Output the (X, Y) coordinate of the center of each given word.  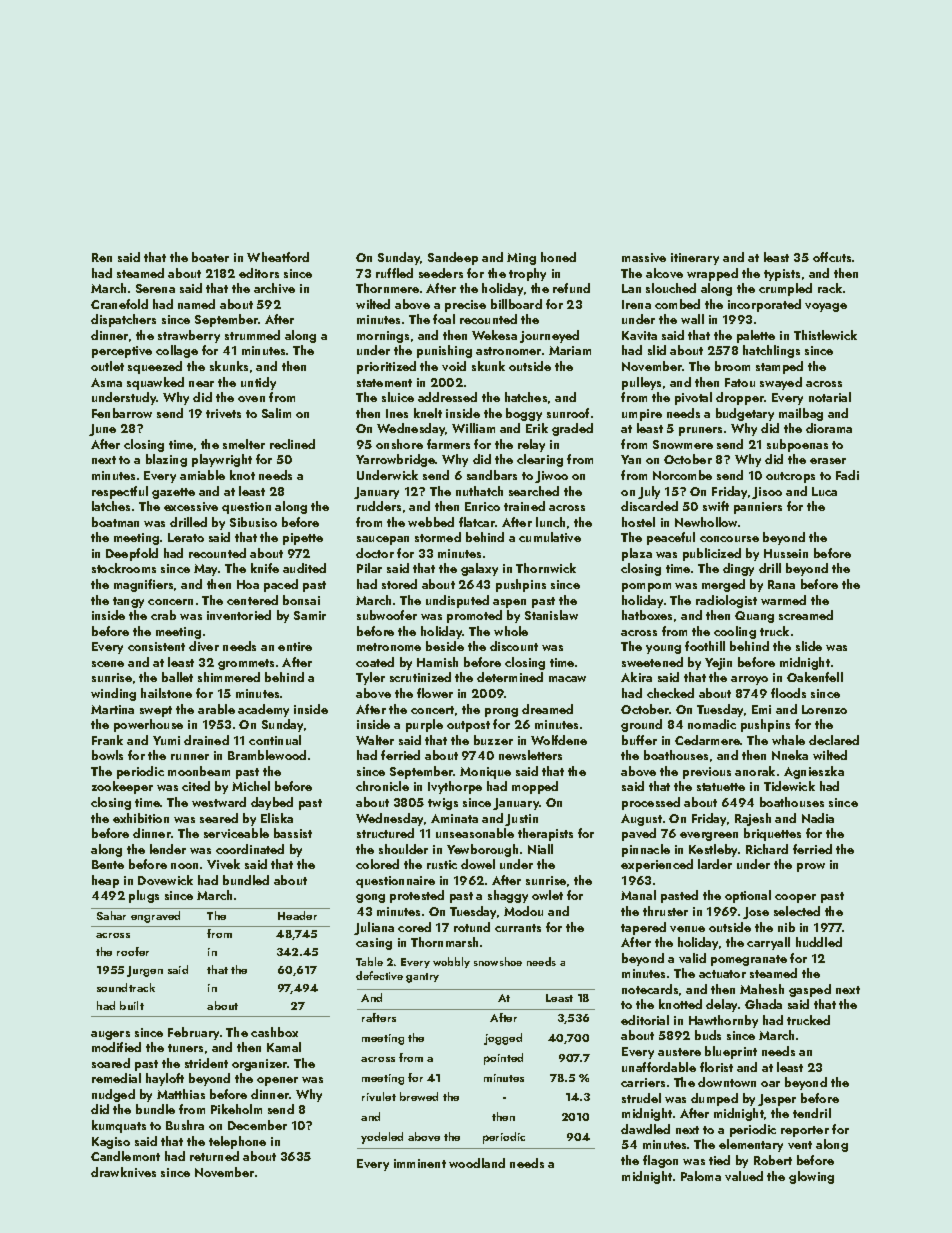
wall (692, 319)
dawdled (645, 1129)
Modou (523, 911)
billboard (516, 304)
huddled (819, 942)
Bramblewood (267, 755)
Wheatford (278, 257)
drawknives (123, 1172)
